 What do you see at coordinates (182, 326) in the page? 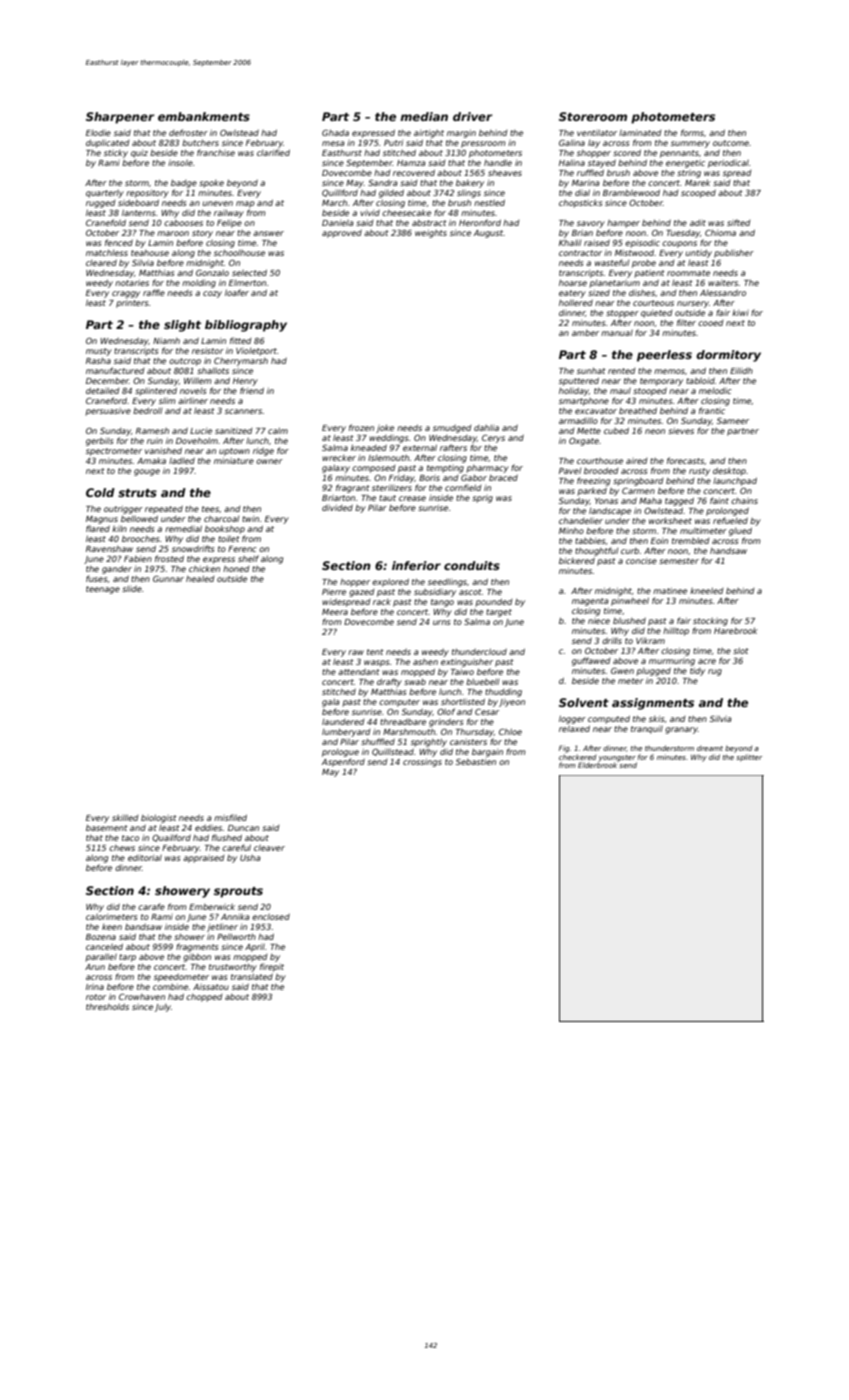
I see `slight` at bounding box center [182, 326].
